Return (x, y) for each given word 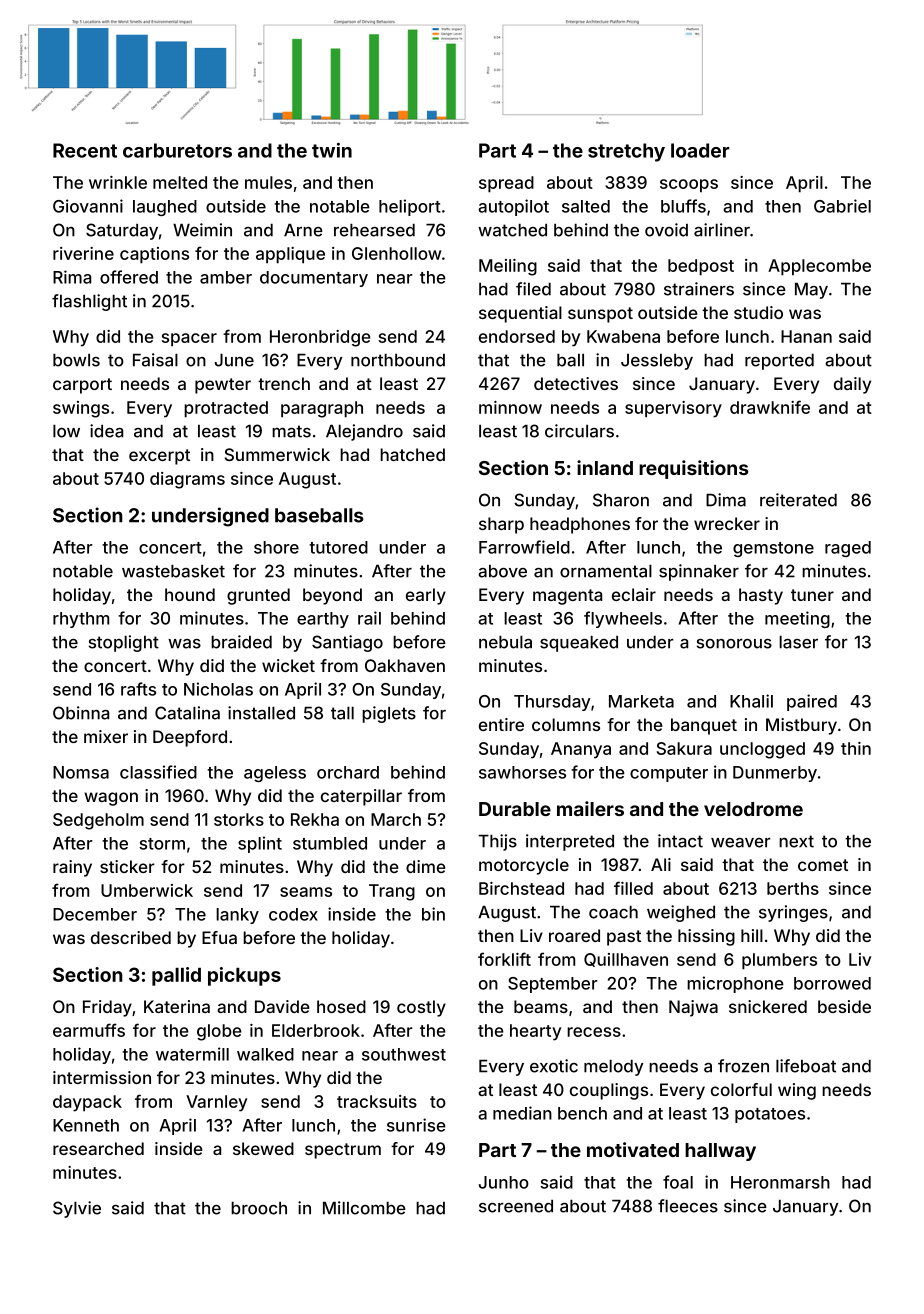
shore (276, 547)
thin (856, 748)
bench (582, 1113)
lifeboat (806, 1066)
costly (421, 1008)
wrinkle (118, 182)
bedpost (701, 267)
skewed (263, 1148)
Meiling (508, 267)
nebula (505, 642)
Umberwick (147, 890)
